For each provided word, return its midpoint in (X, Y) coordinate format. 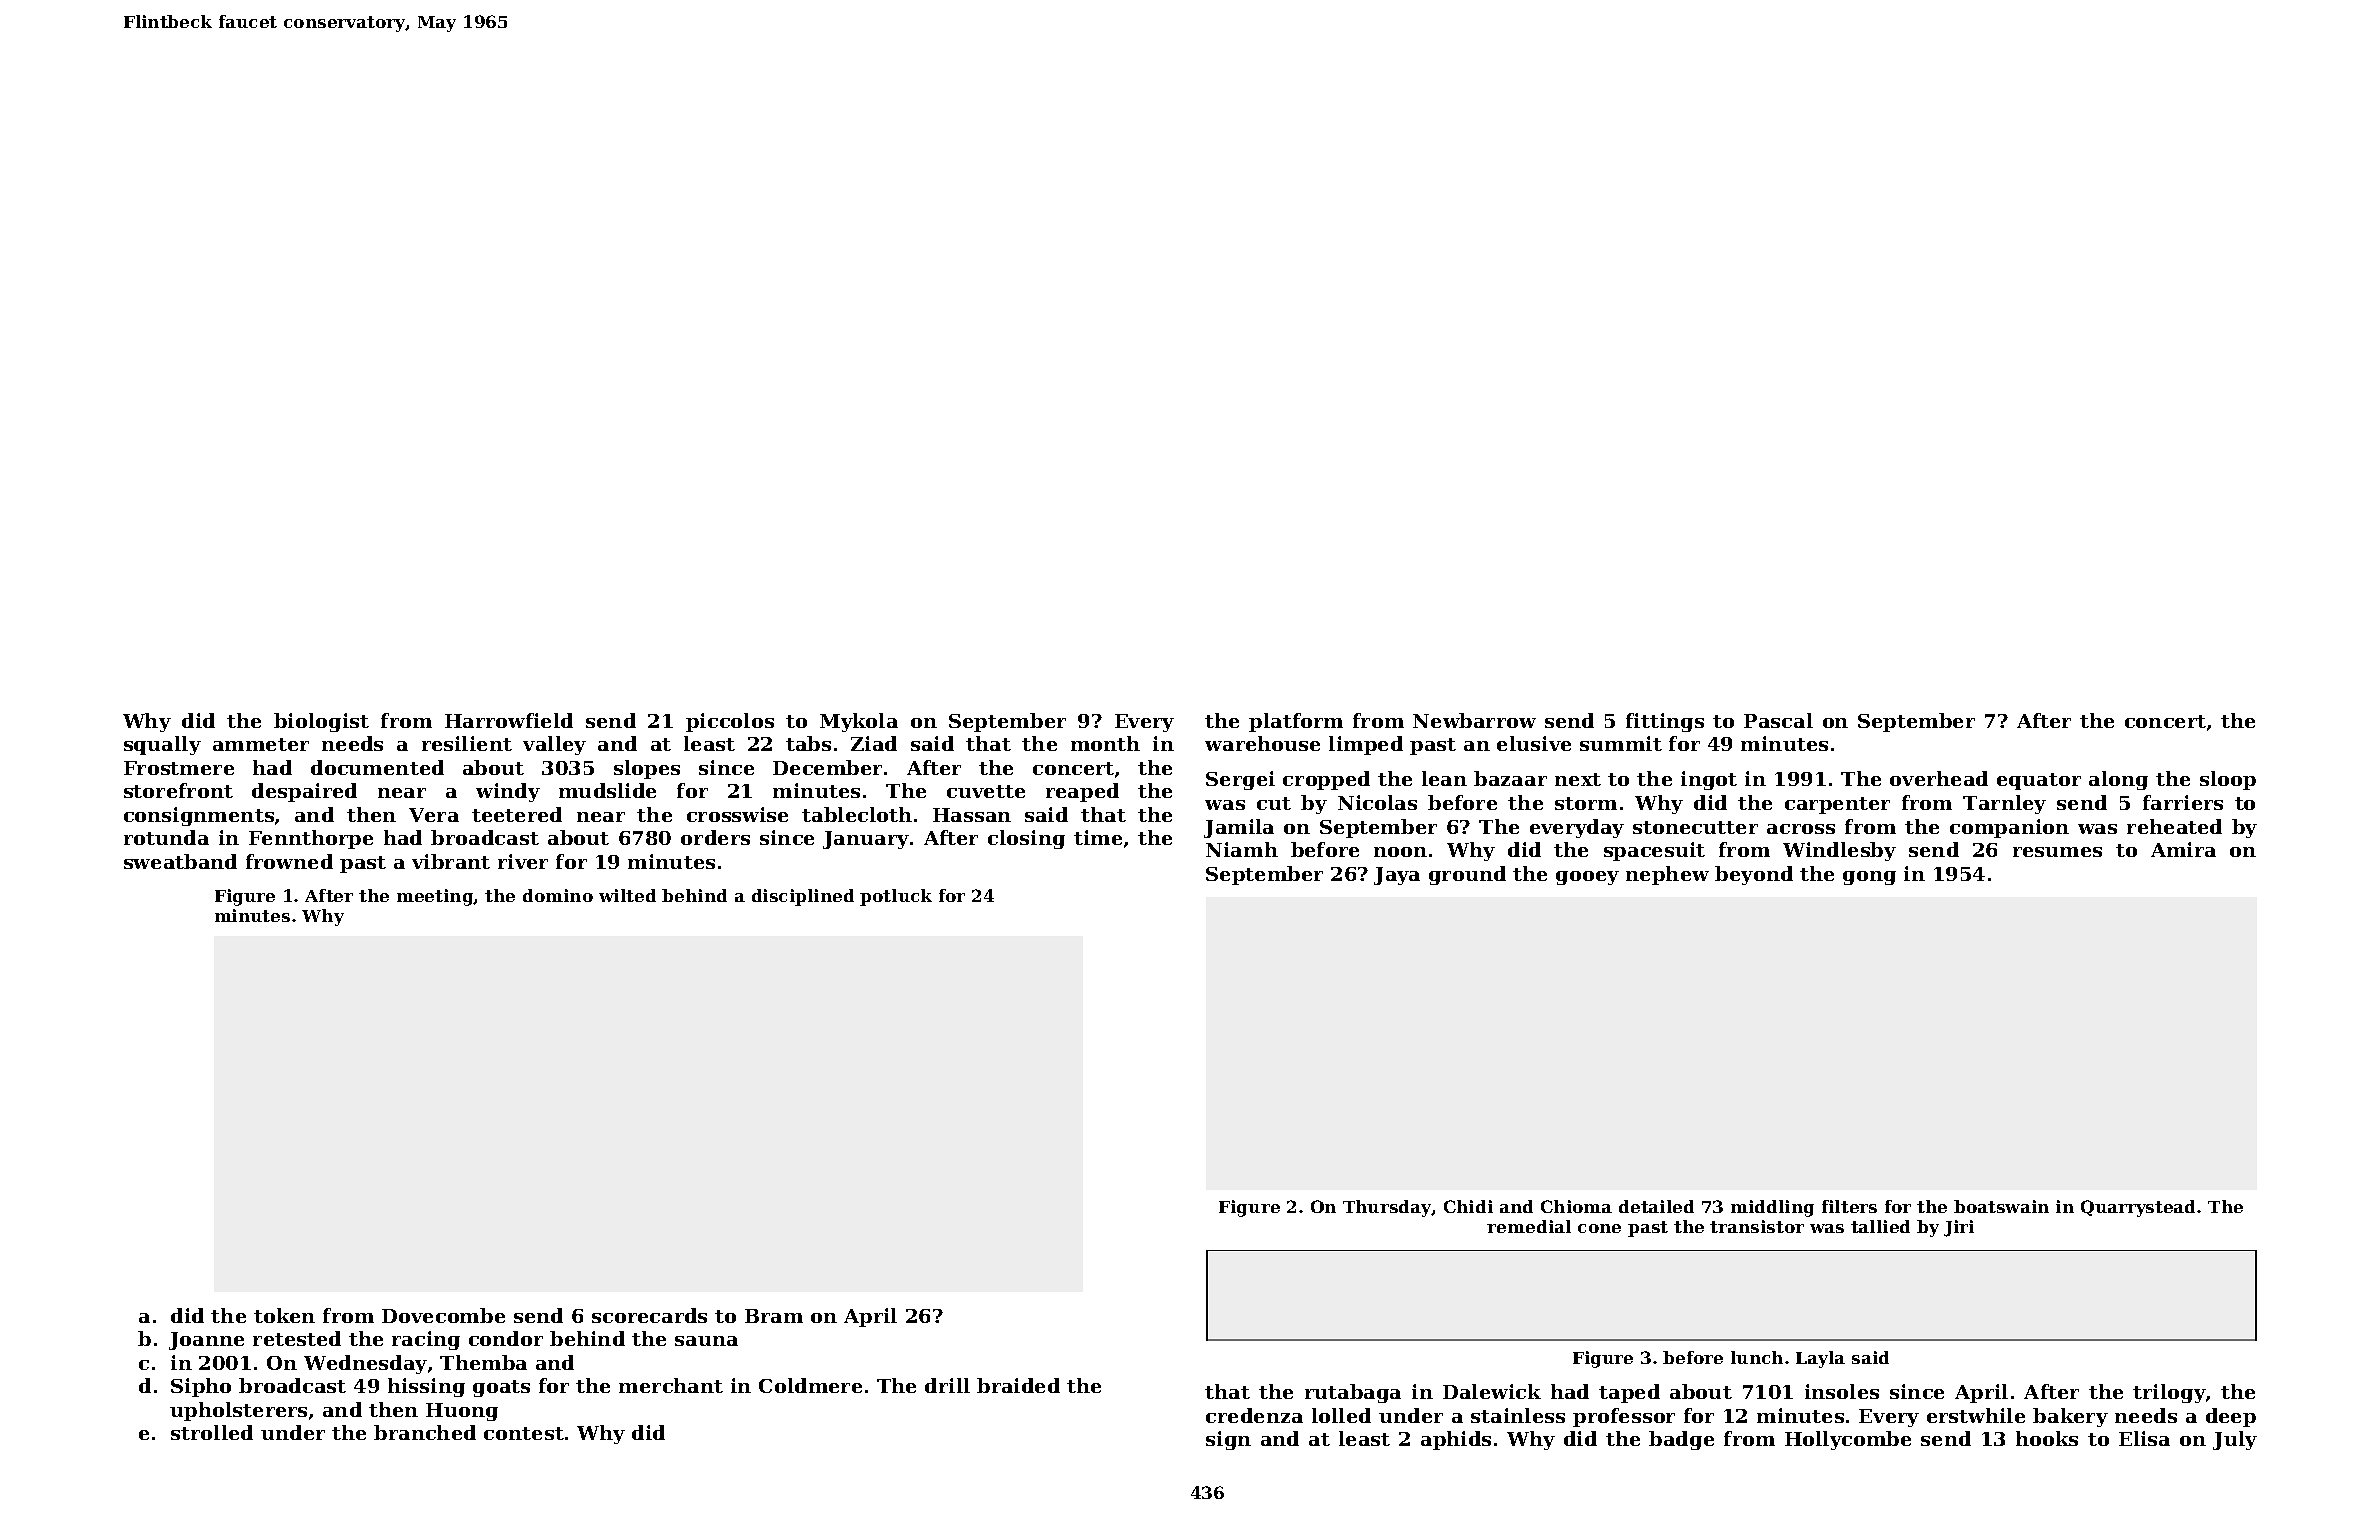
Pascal (1778, 720)
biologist (321, 722)
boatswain (2001, 1206)
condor (506, 1338)
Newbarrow (1474, 720)
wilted (627, 895)
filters (1849, 1206)
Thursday (1387, 1208)
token (284, 1315)
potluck (896, 897)
